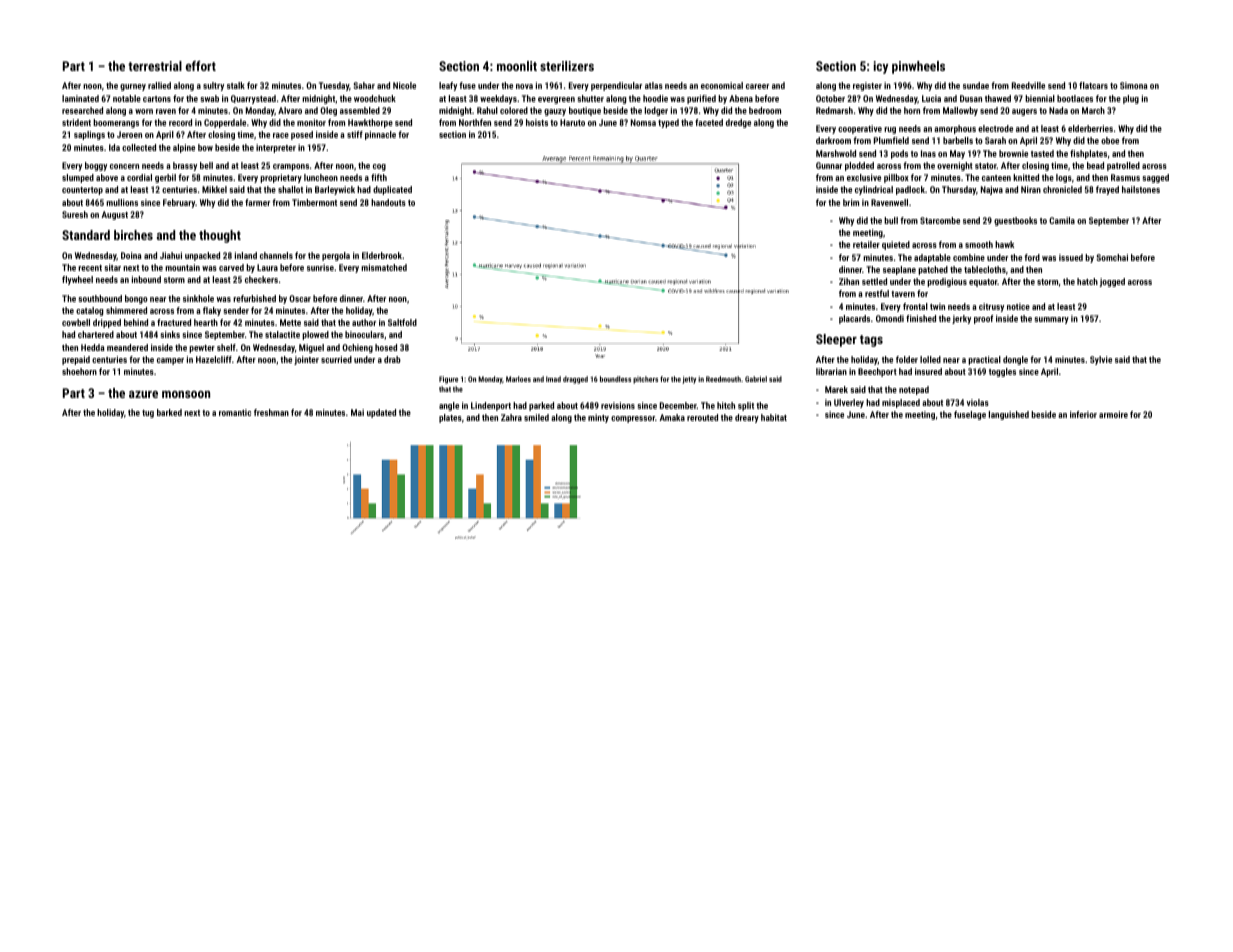  Describe the element at coordinates (155, 66) in the document. I see `terrestrial` at that location.
